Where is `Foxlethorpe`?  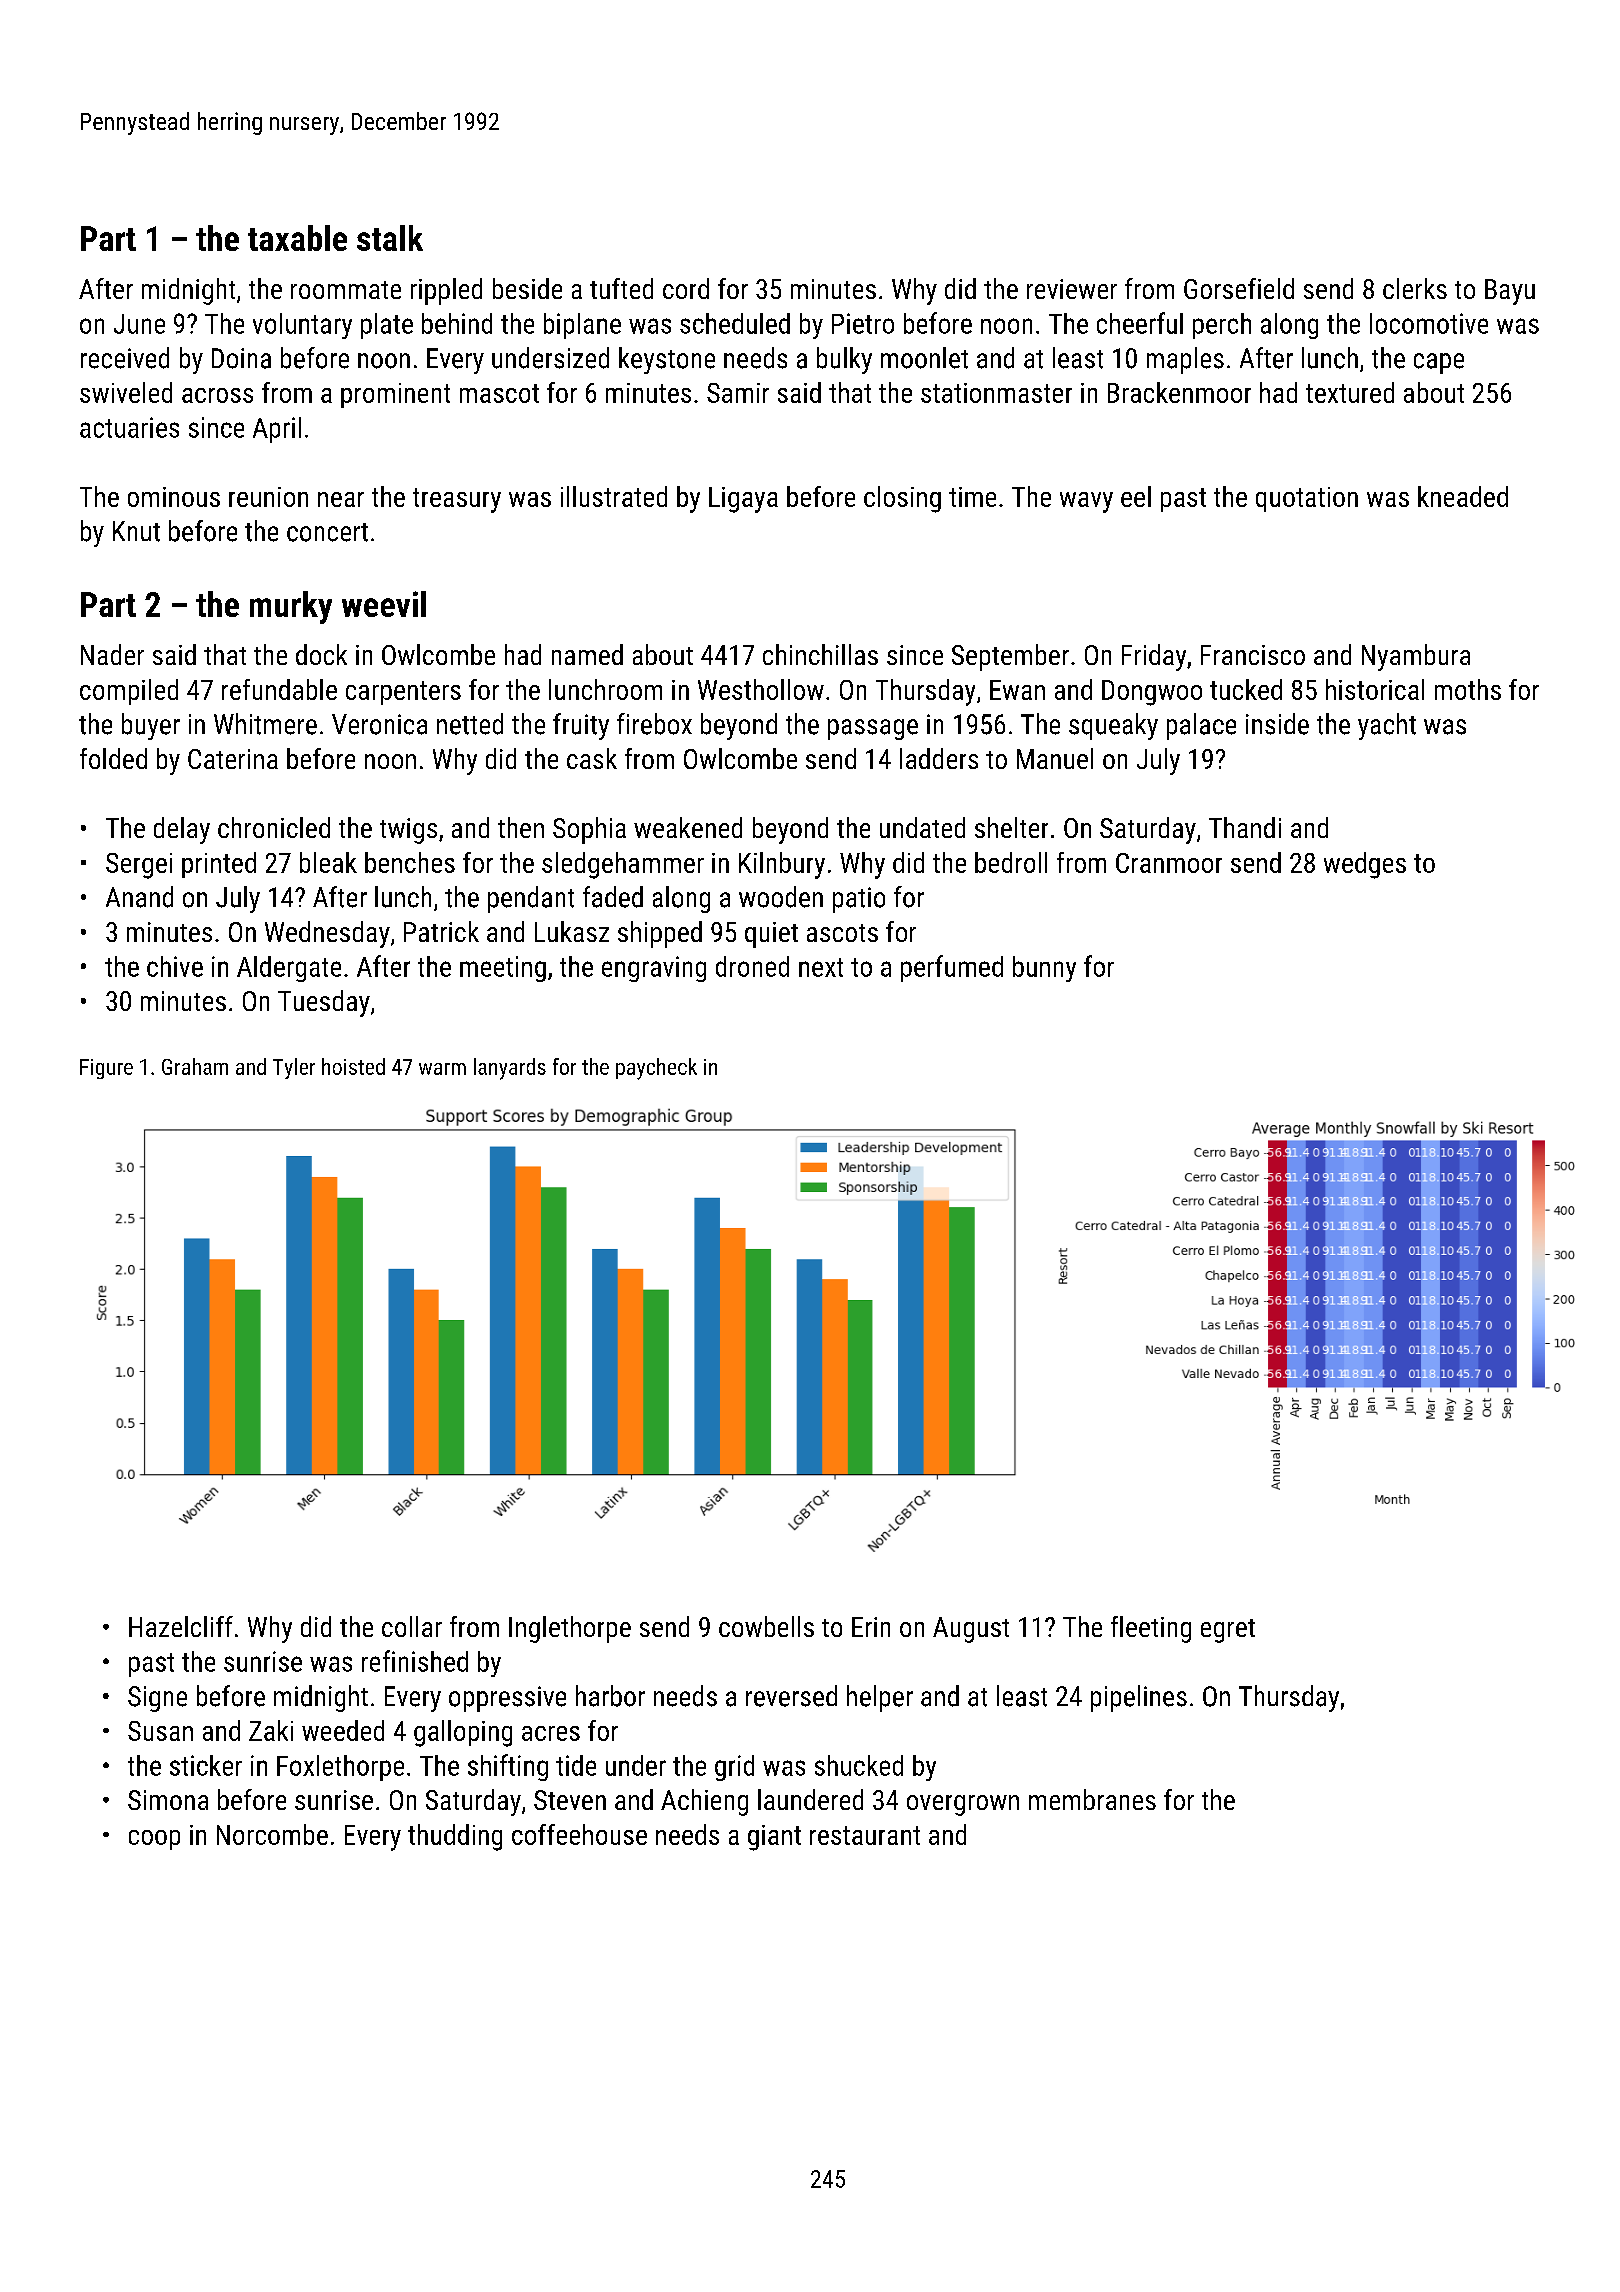 Foxlethorpe is located at coordinates (340, 1768).
